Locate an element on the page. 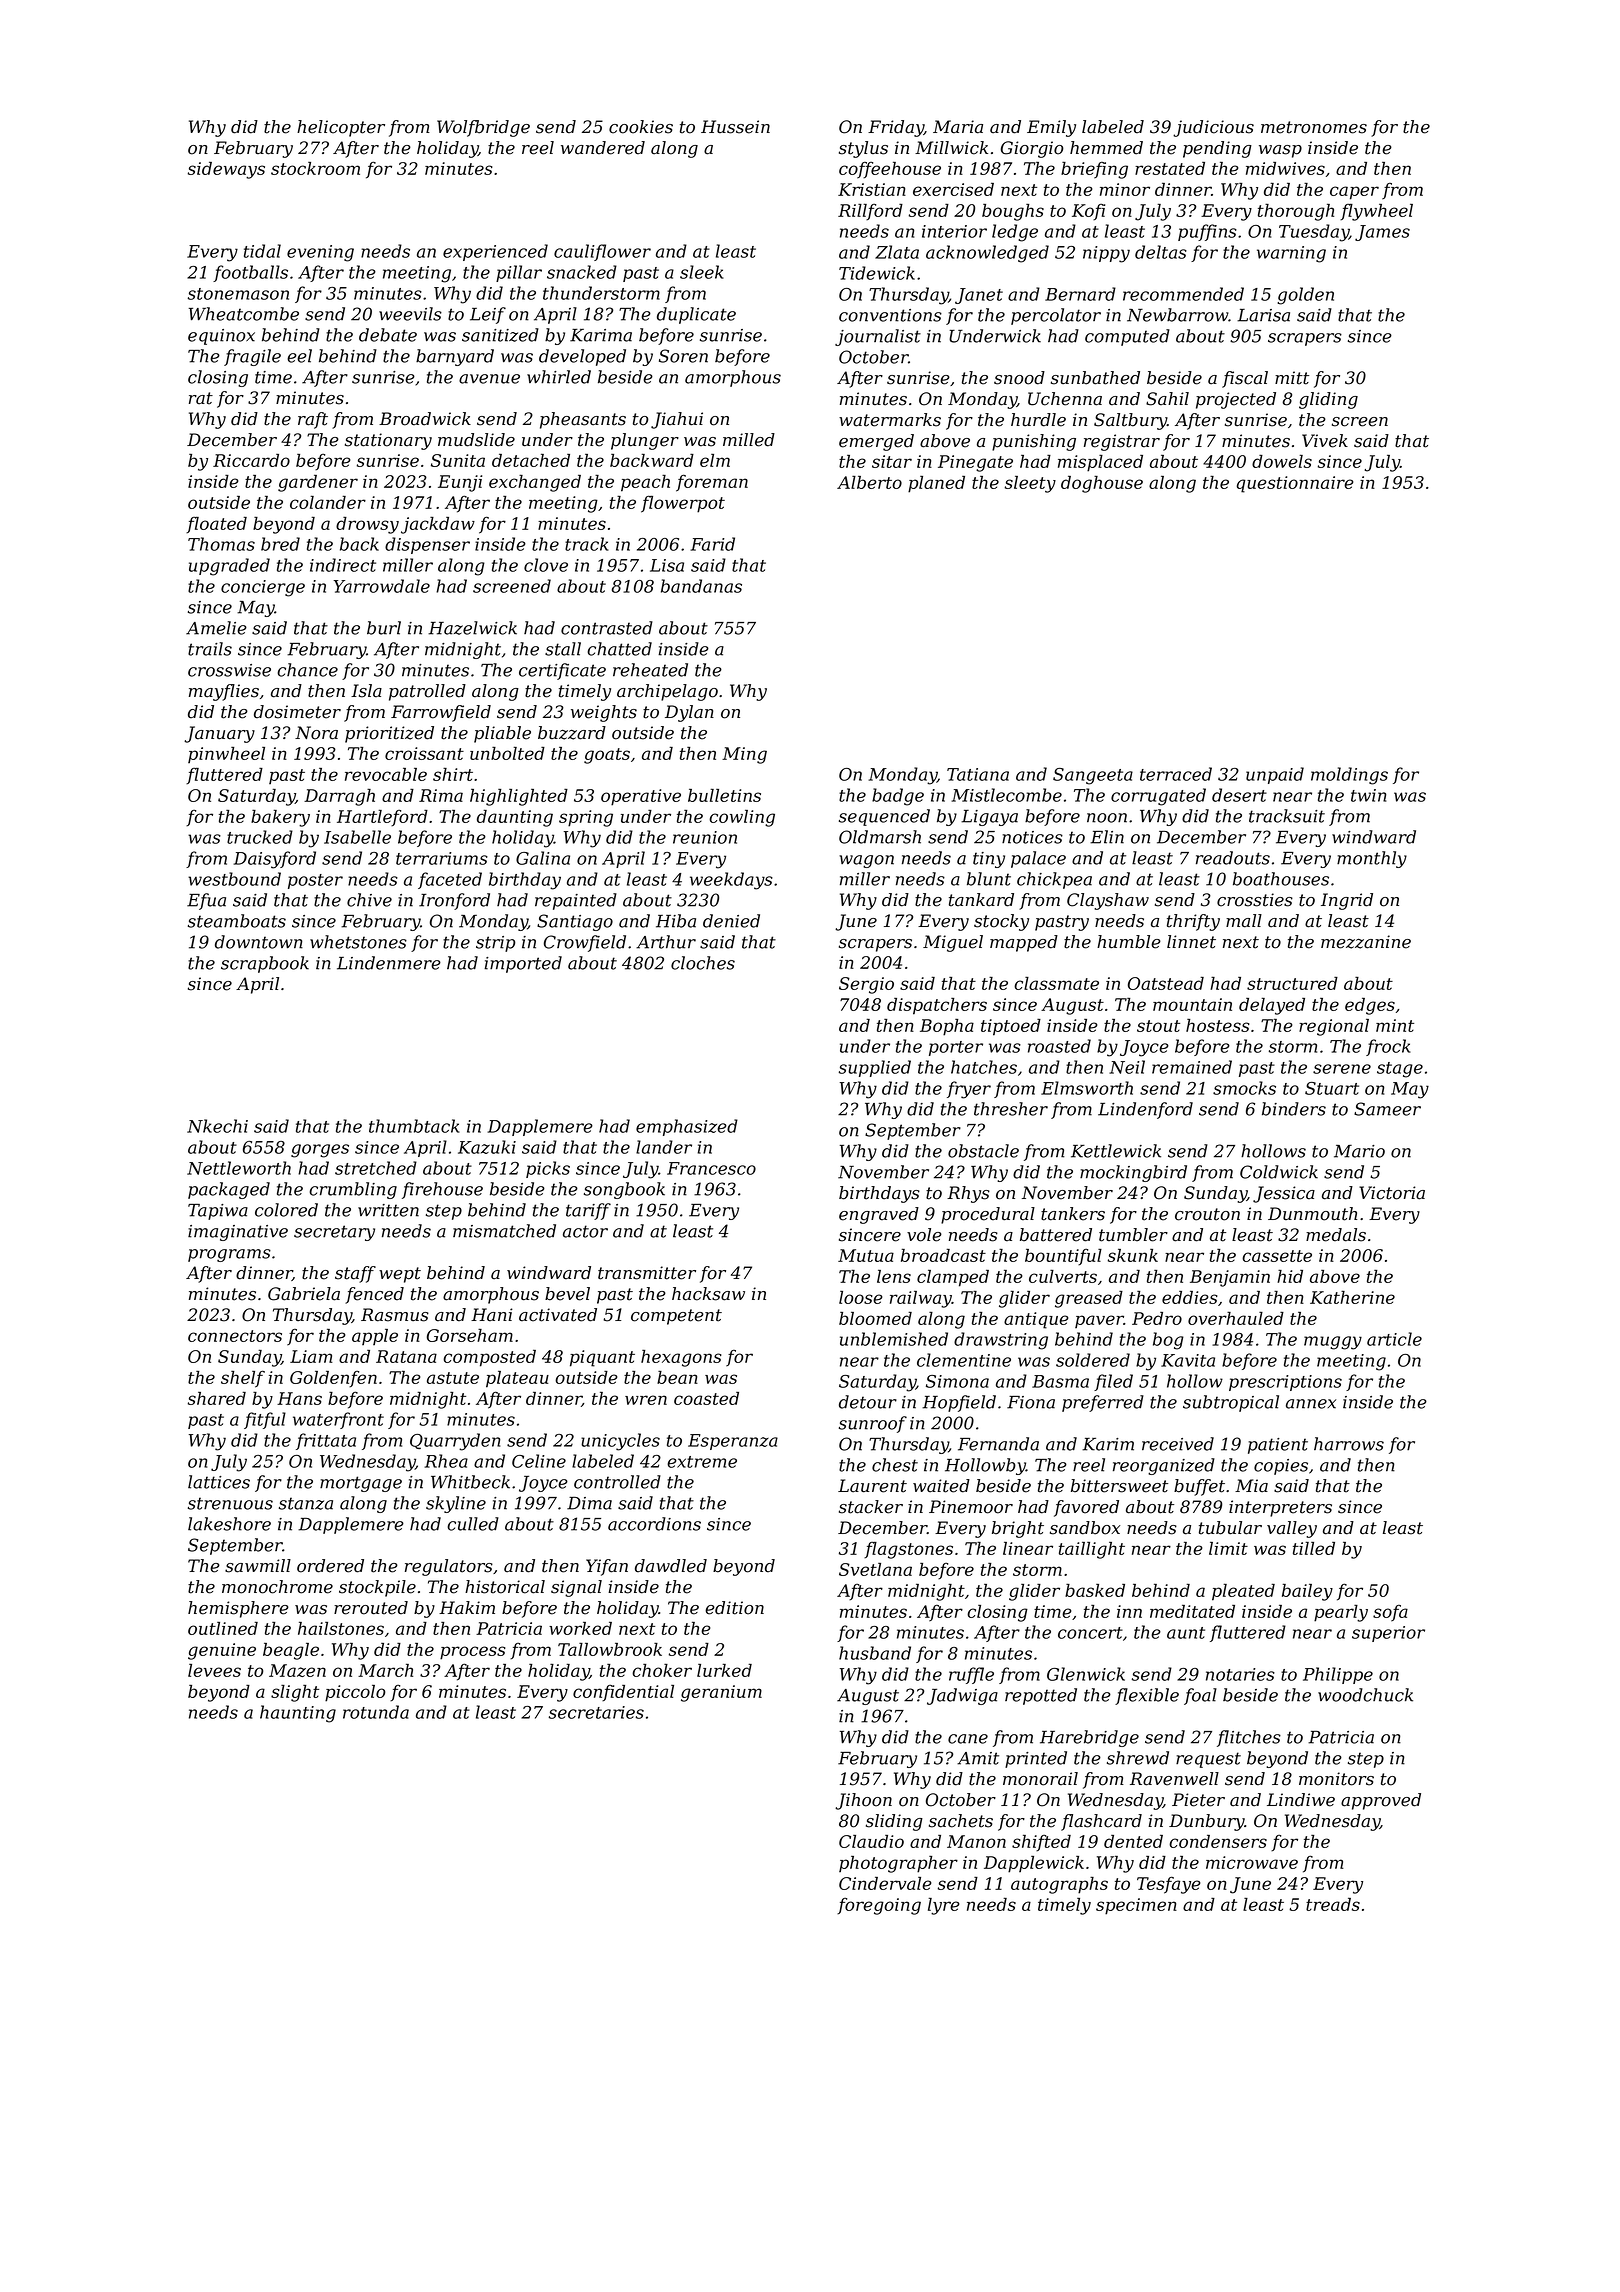 The width and height of the document is (1620, 2292). Hans is located at coordinates (299, 1398).
